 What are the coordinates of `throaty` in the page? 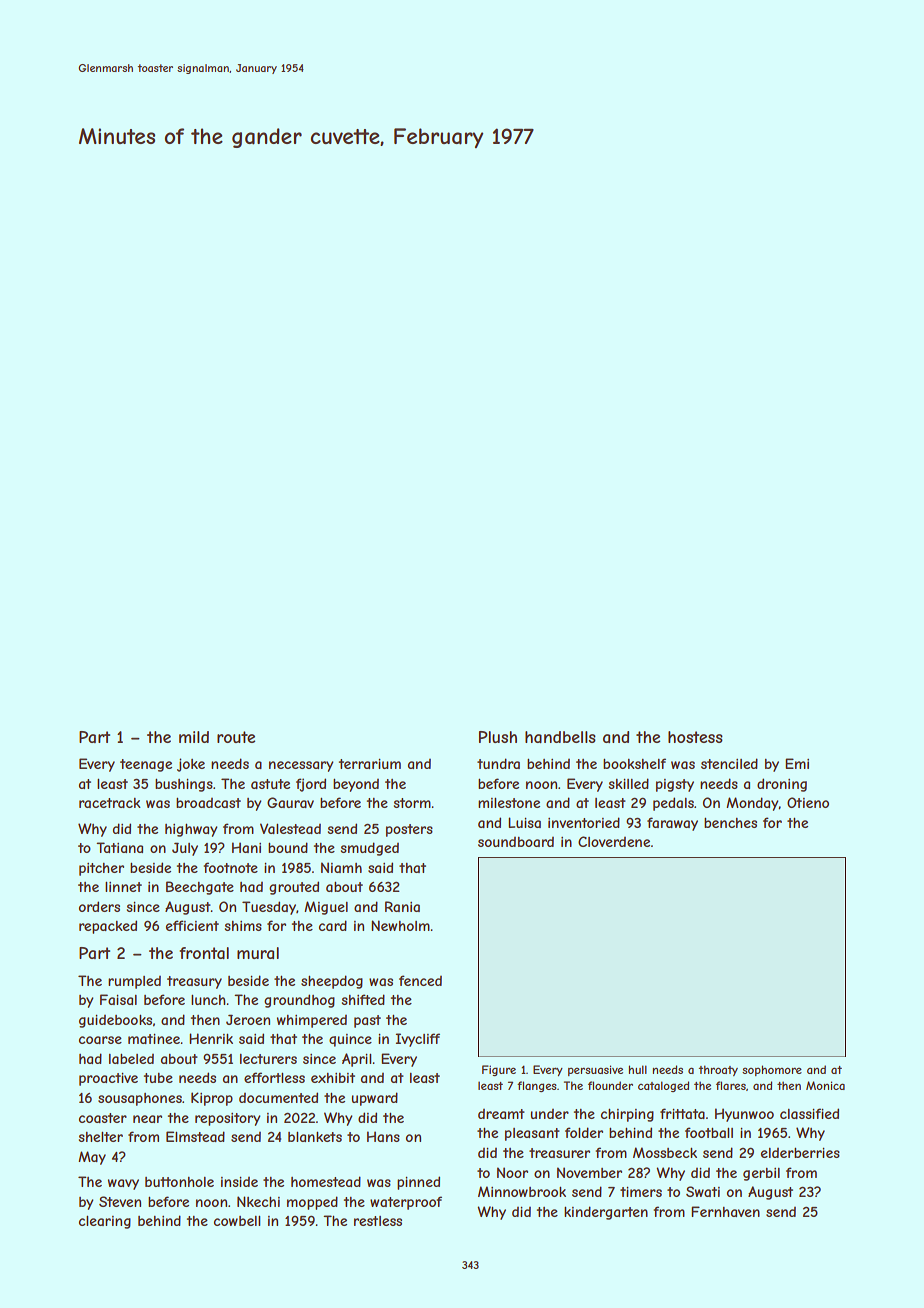 It's located at (718, 1070).
